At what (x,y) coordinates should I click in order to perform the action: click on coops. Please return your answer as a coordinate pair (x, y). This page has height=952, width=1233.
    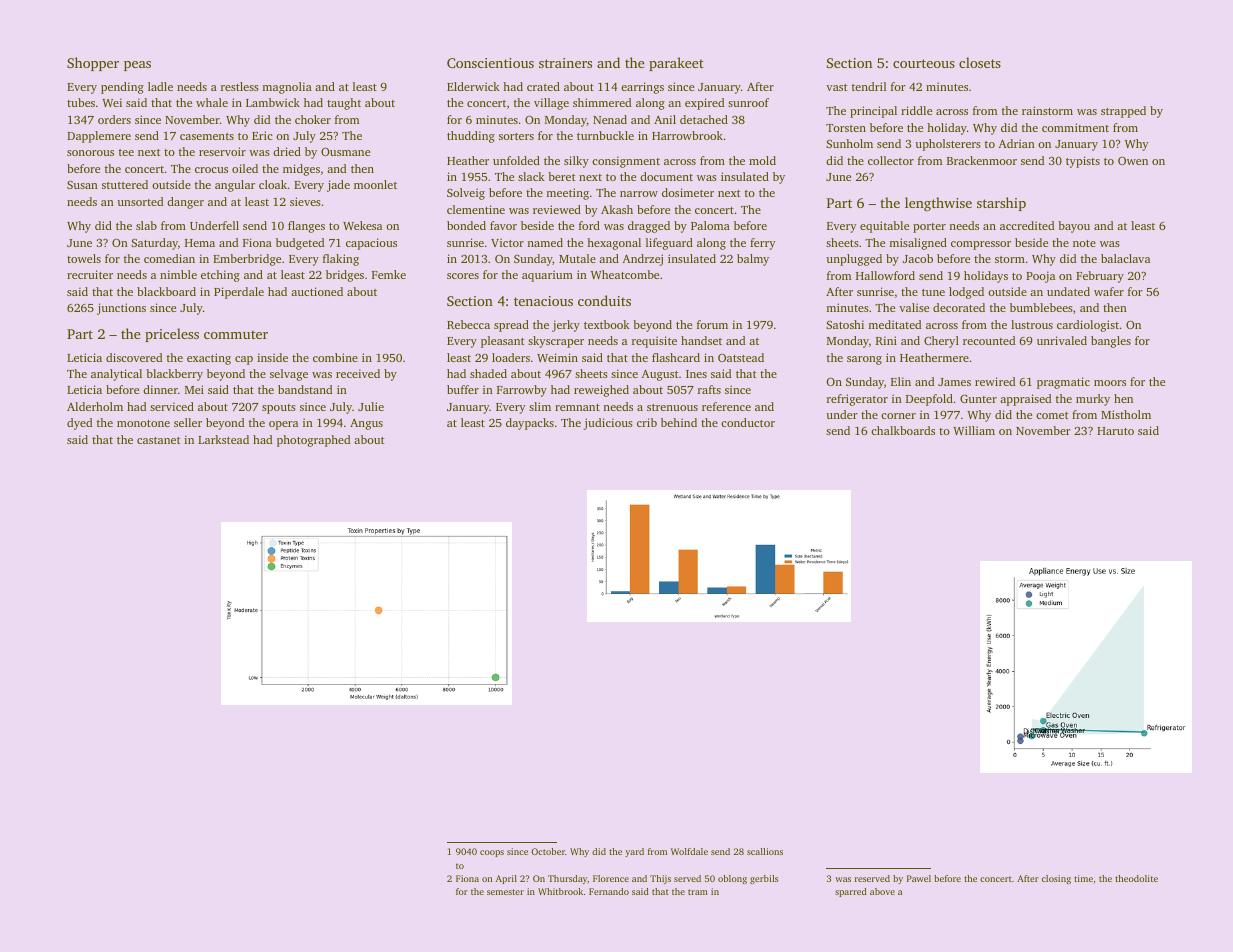
    Looking at the image, I should click on (492, 853).
